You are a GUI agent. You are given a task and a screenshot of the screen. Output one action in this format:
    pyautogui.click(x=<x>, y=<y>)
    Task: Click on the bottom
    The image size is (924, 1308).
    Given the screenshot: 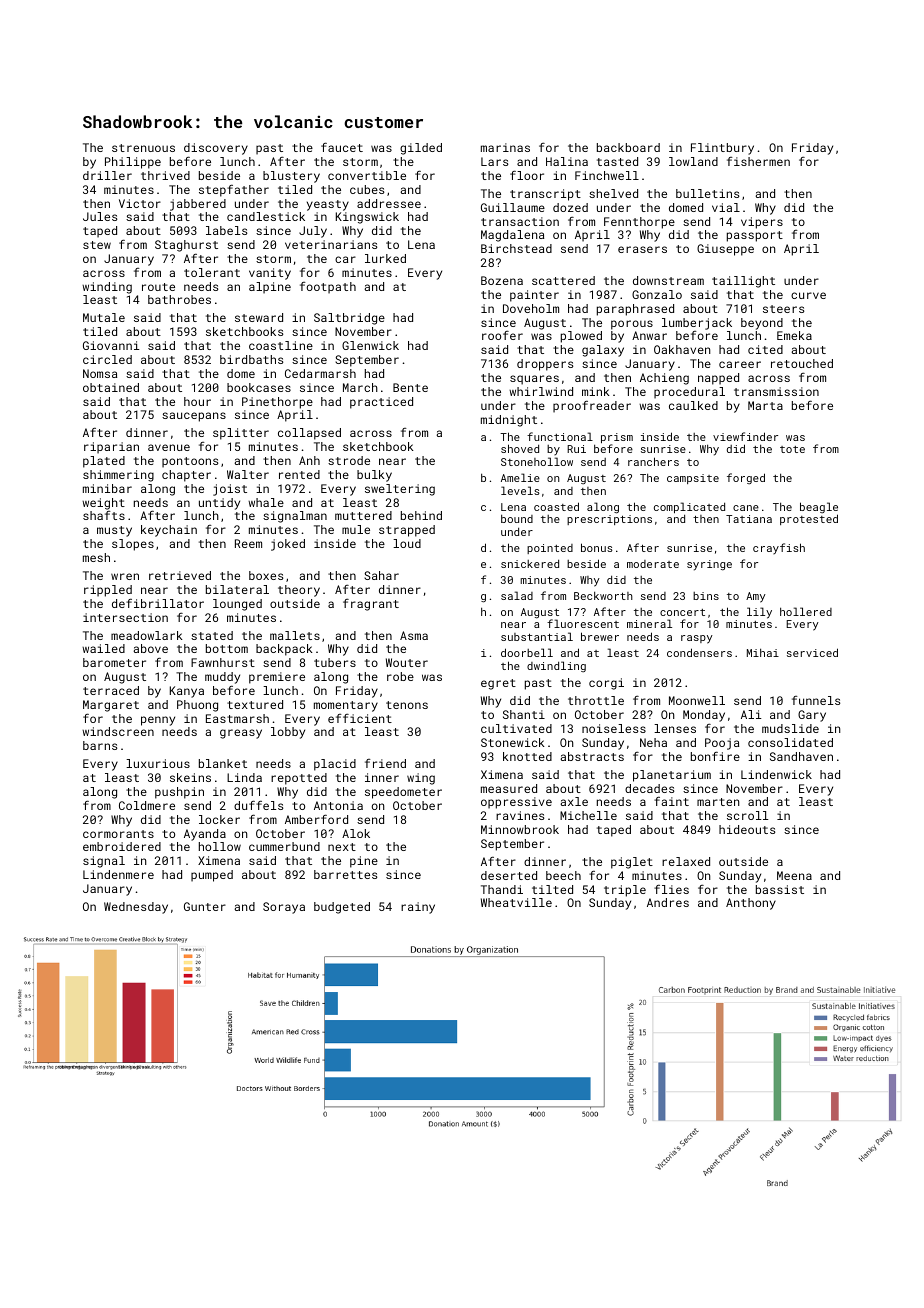 What is the action you would take?
    pyautogui.click(x=227, y=648)
